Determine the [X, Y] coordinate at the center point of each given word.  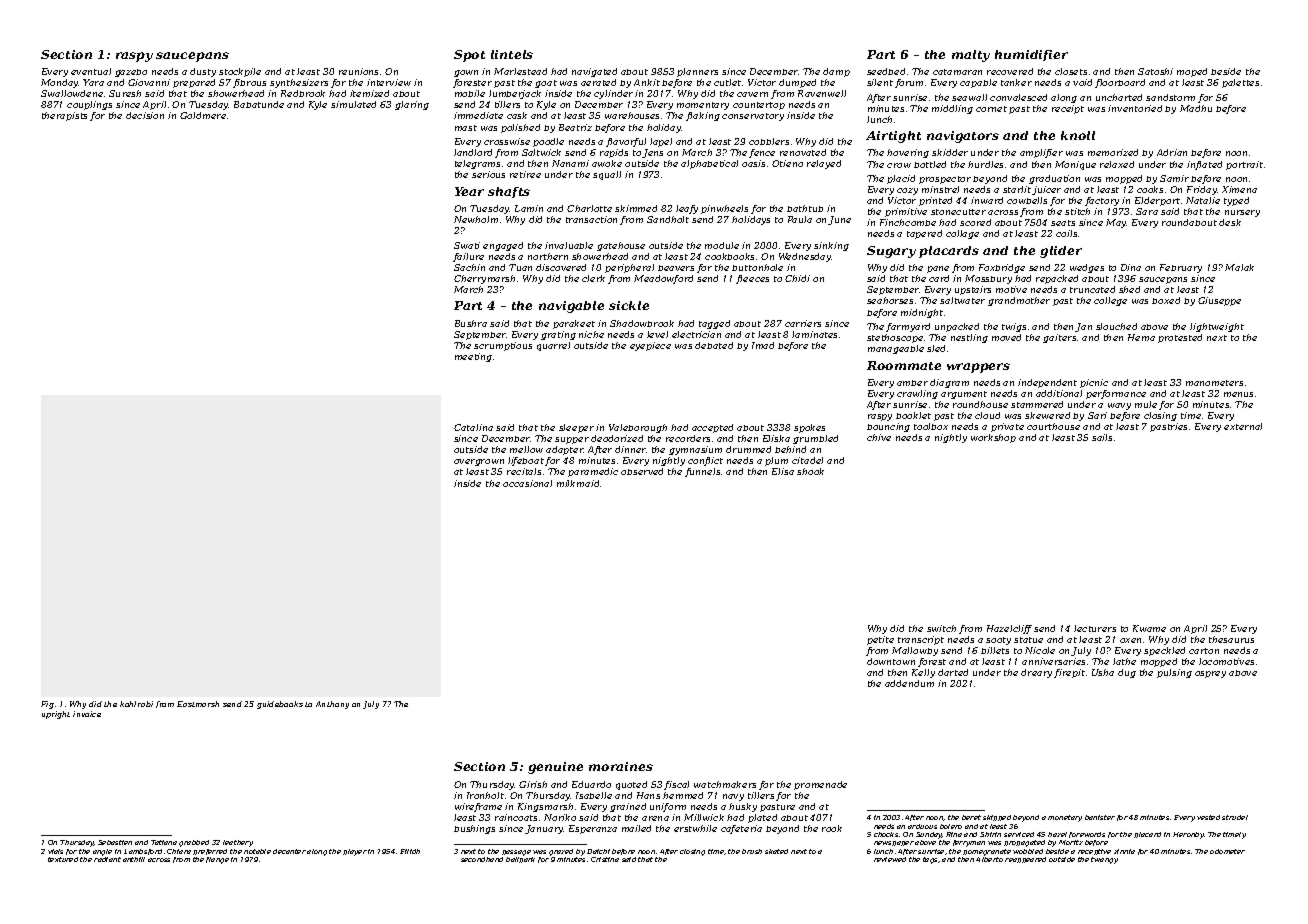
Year [469, 191]
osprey [1210, 674]
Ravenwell [822, 93]
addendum [909, 683]
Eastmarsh [198, 704]
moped [1192, 72]
